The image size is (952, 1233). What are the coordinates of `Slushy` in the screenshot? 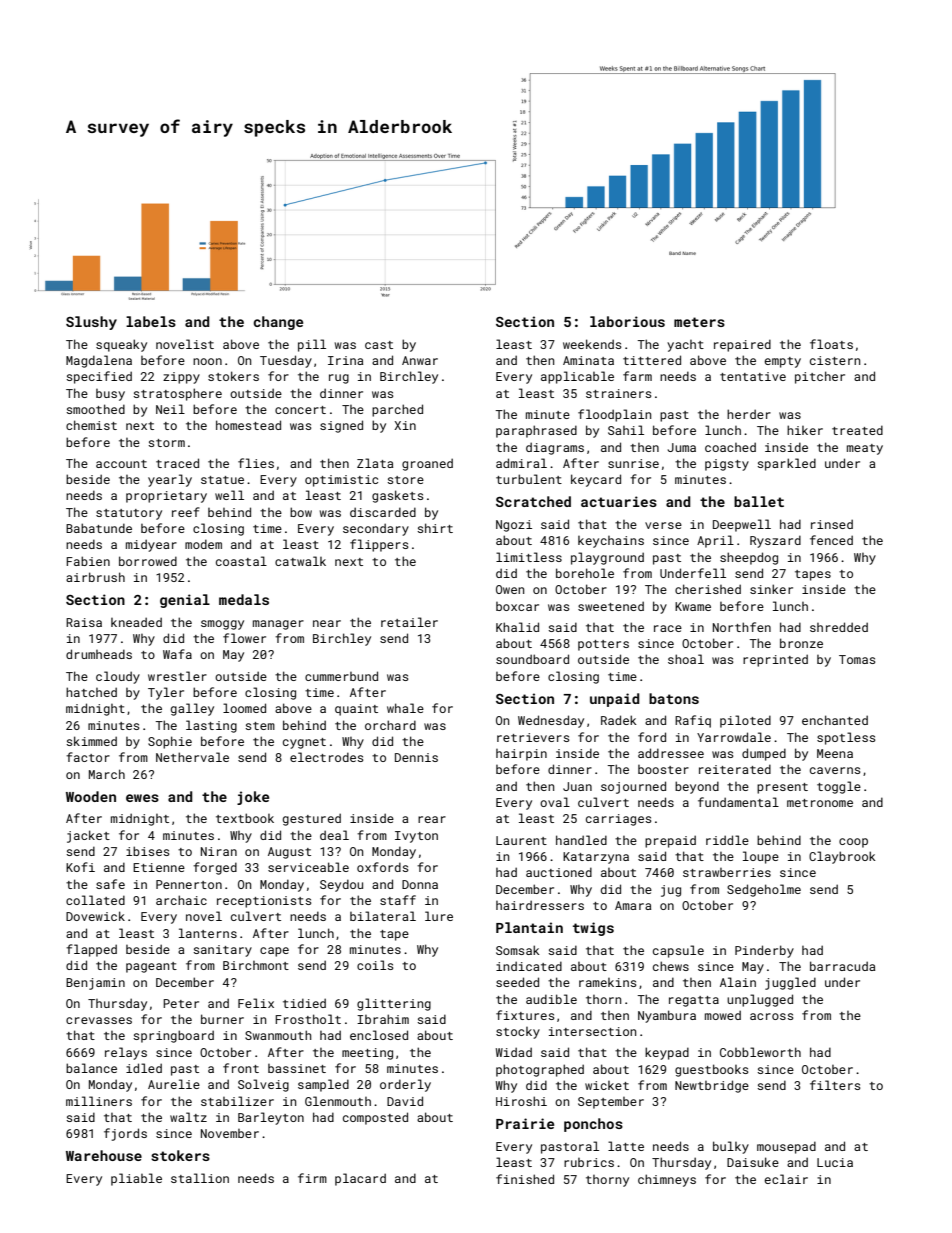 It's located at (91, 323).
